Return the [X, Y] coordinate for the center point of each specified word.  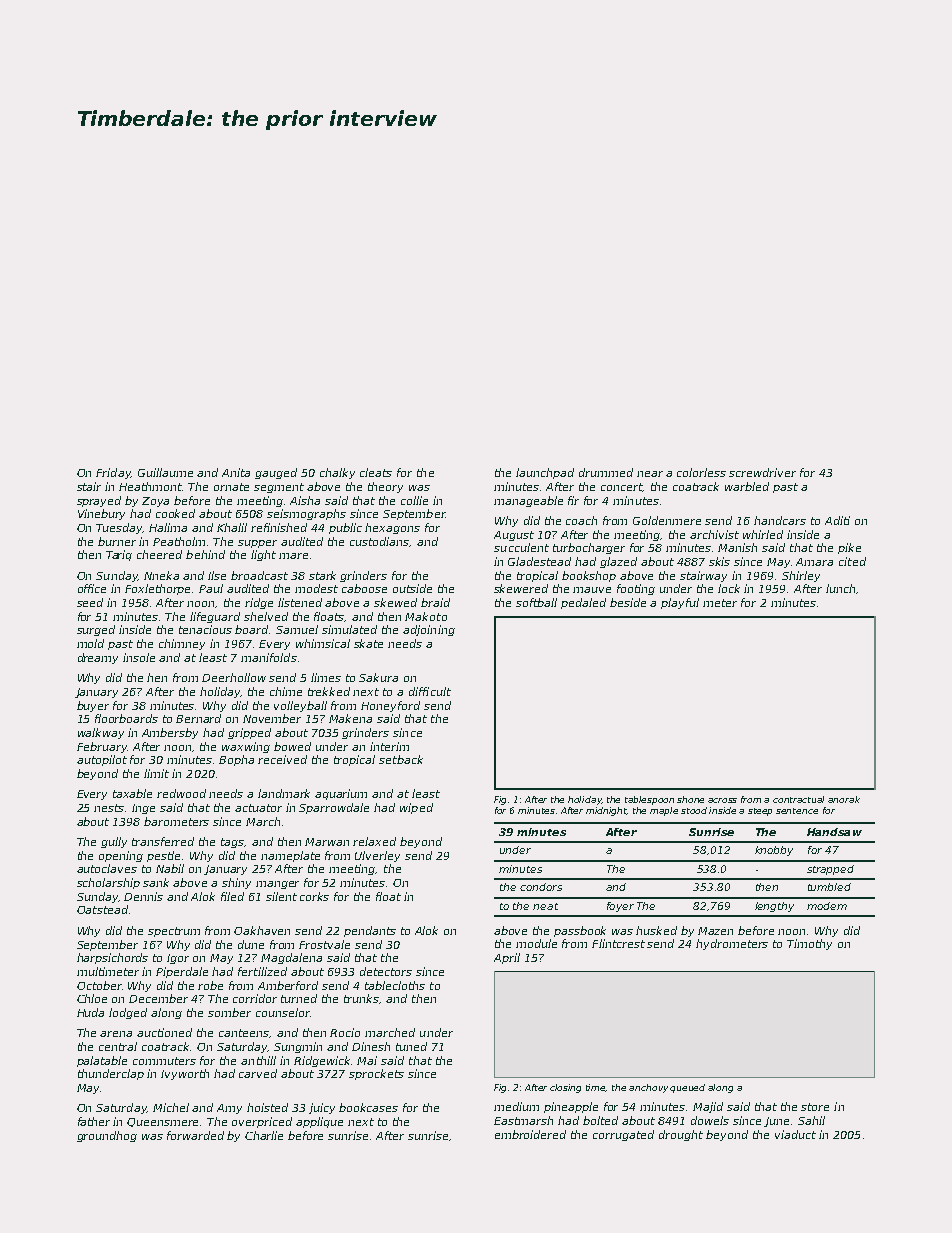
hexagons [392, 528]
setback [401, 759]
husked [656, 930]
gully [114, 842]
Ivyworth [185, 1074]
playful [680, 603]
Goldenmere [667, 520]
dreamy [98, 658]
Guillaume [165, 472]
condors [541, 887]
